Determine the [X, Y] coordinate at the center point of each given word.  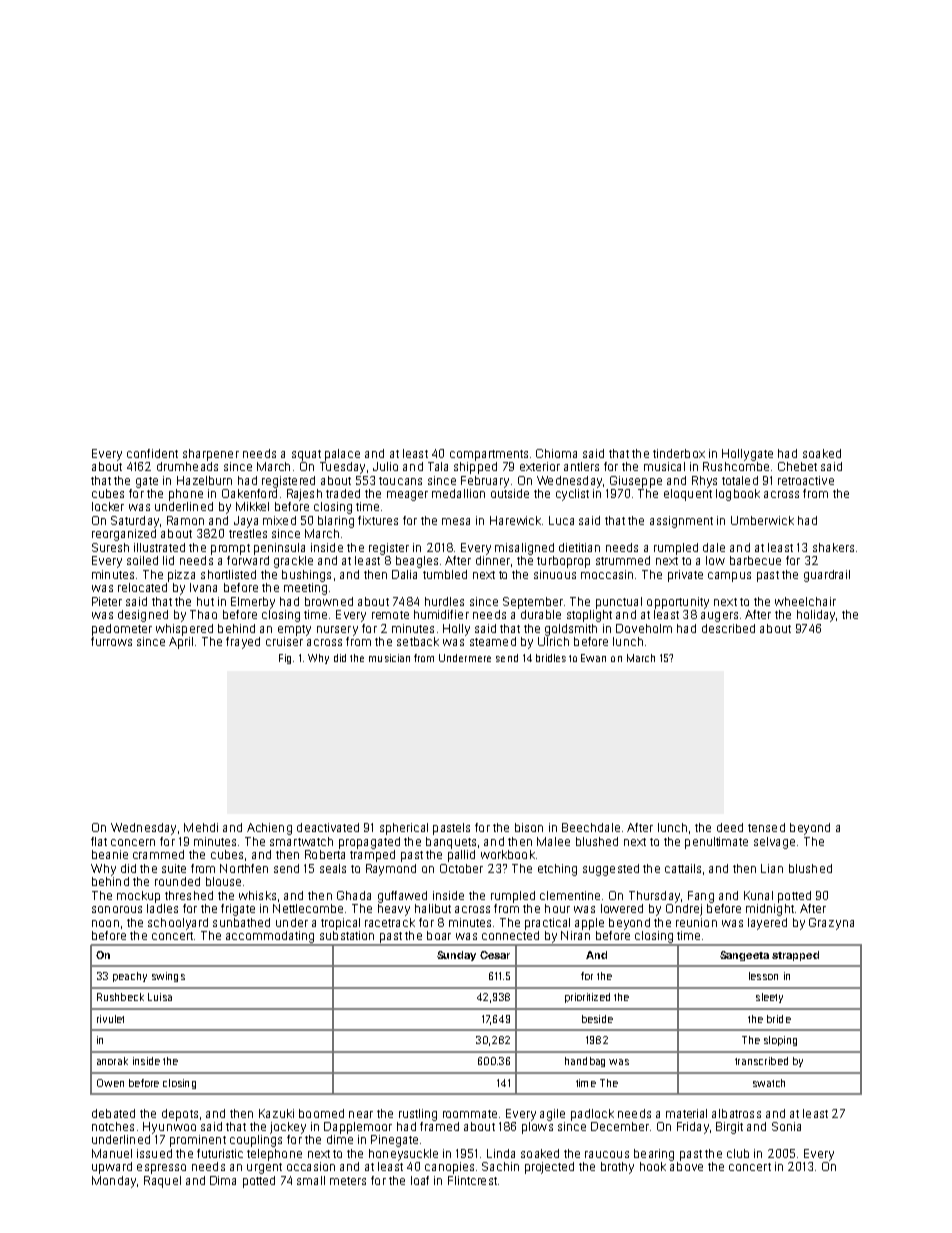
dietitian [579, 547]
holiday [816, 616]
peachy [130, 977]
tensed [766, 827]
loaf [420, 1180]
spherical [404, 829]
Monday [114, 1182]
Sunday [456, 956]
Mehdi [201, 827]
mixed [279, 520]
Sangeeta [744, 956]
